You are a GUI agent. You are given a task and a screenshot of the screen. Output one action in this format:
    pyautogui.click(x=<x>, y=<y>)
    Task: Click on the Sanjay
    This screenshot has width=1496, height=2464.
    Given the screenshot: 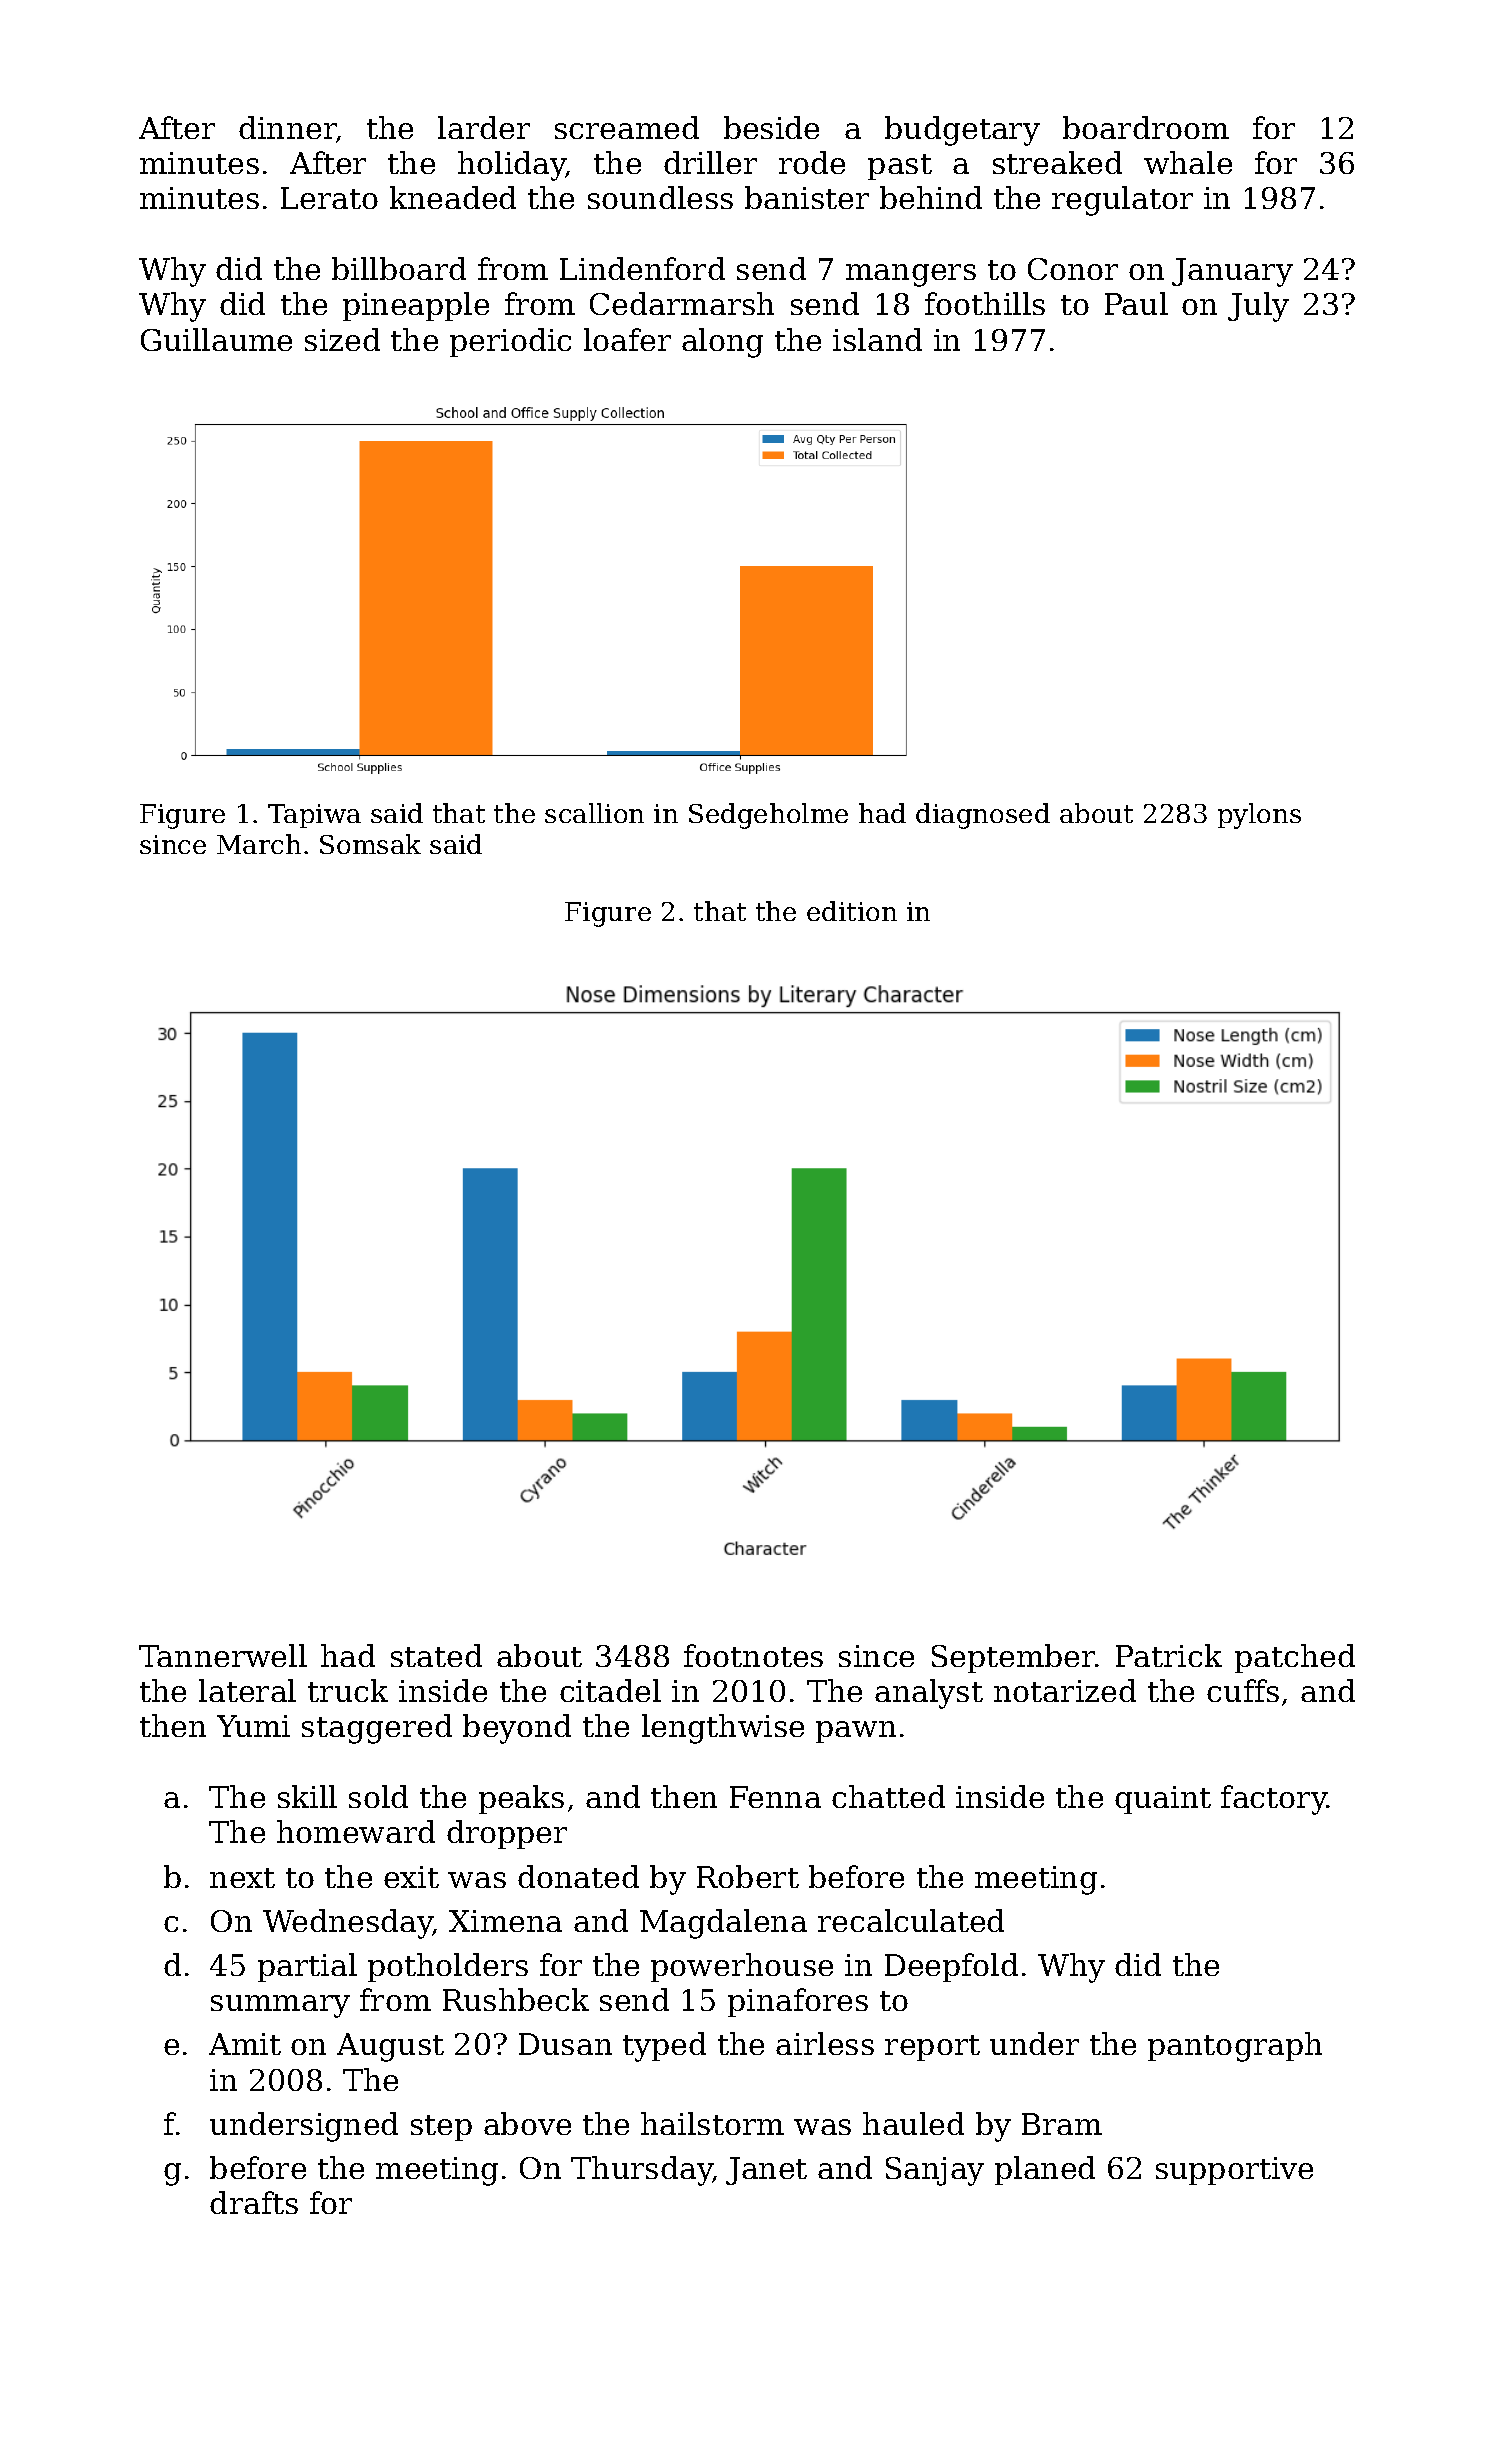 What is the action you would take?
    pyautogui.click(x=935, y=2171)
